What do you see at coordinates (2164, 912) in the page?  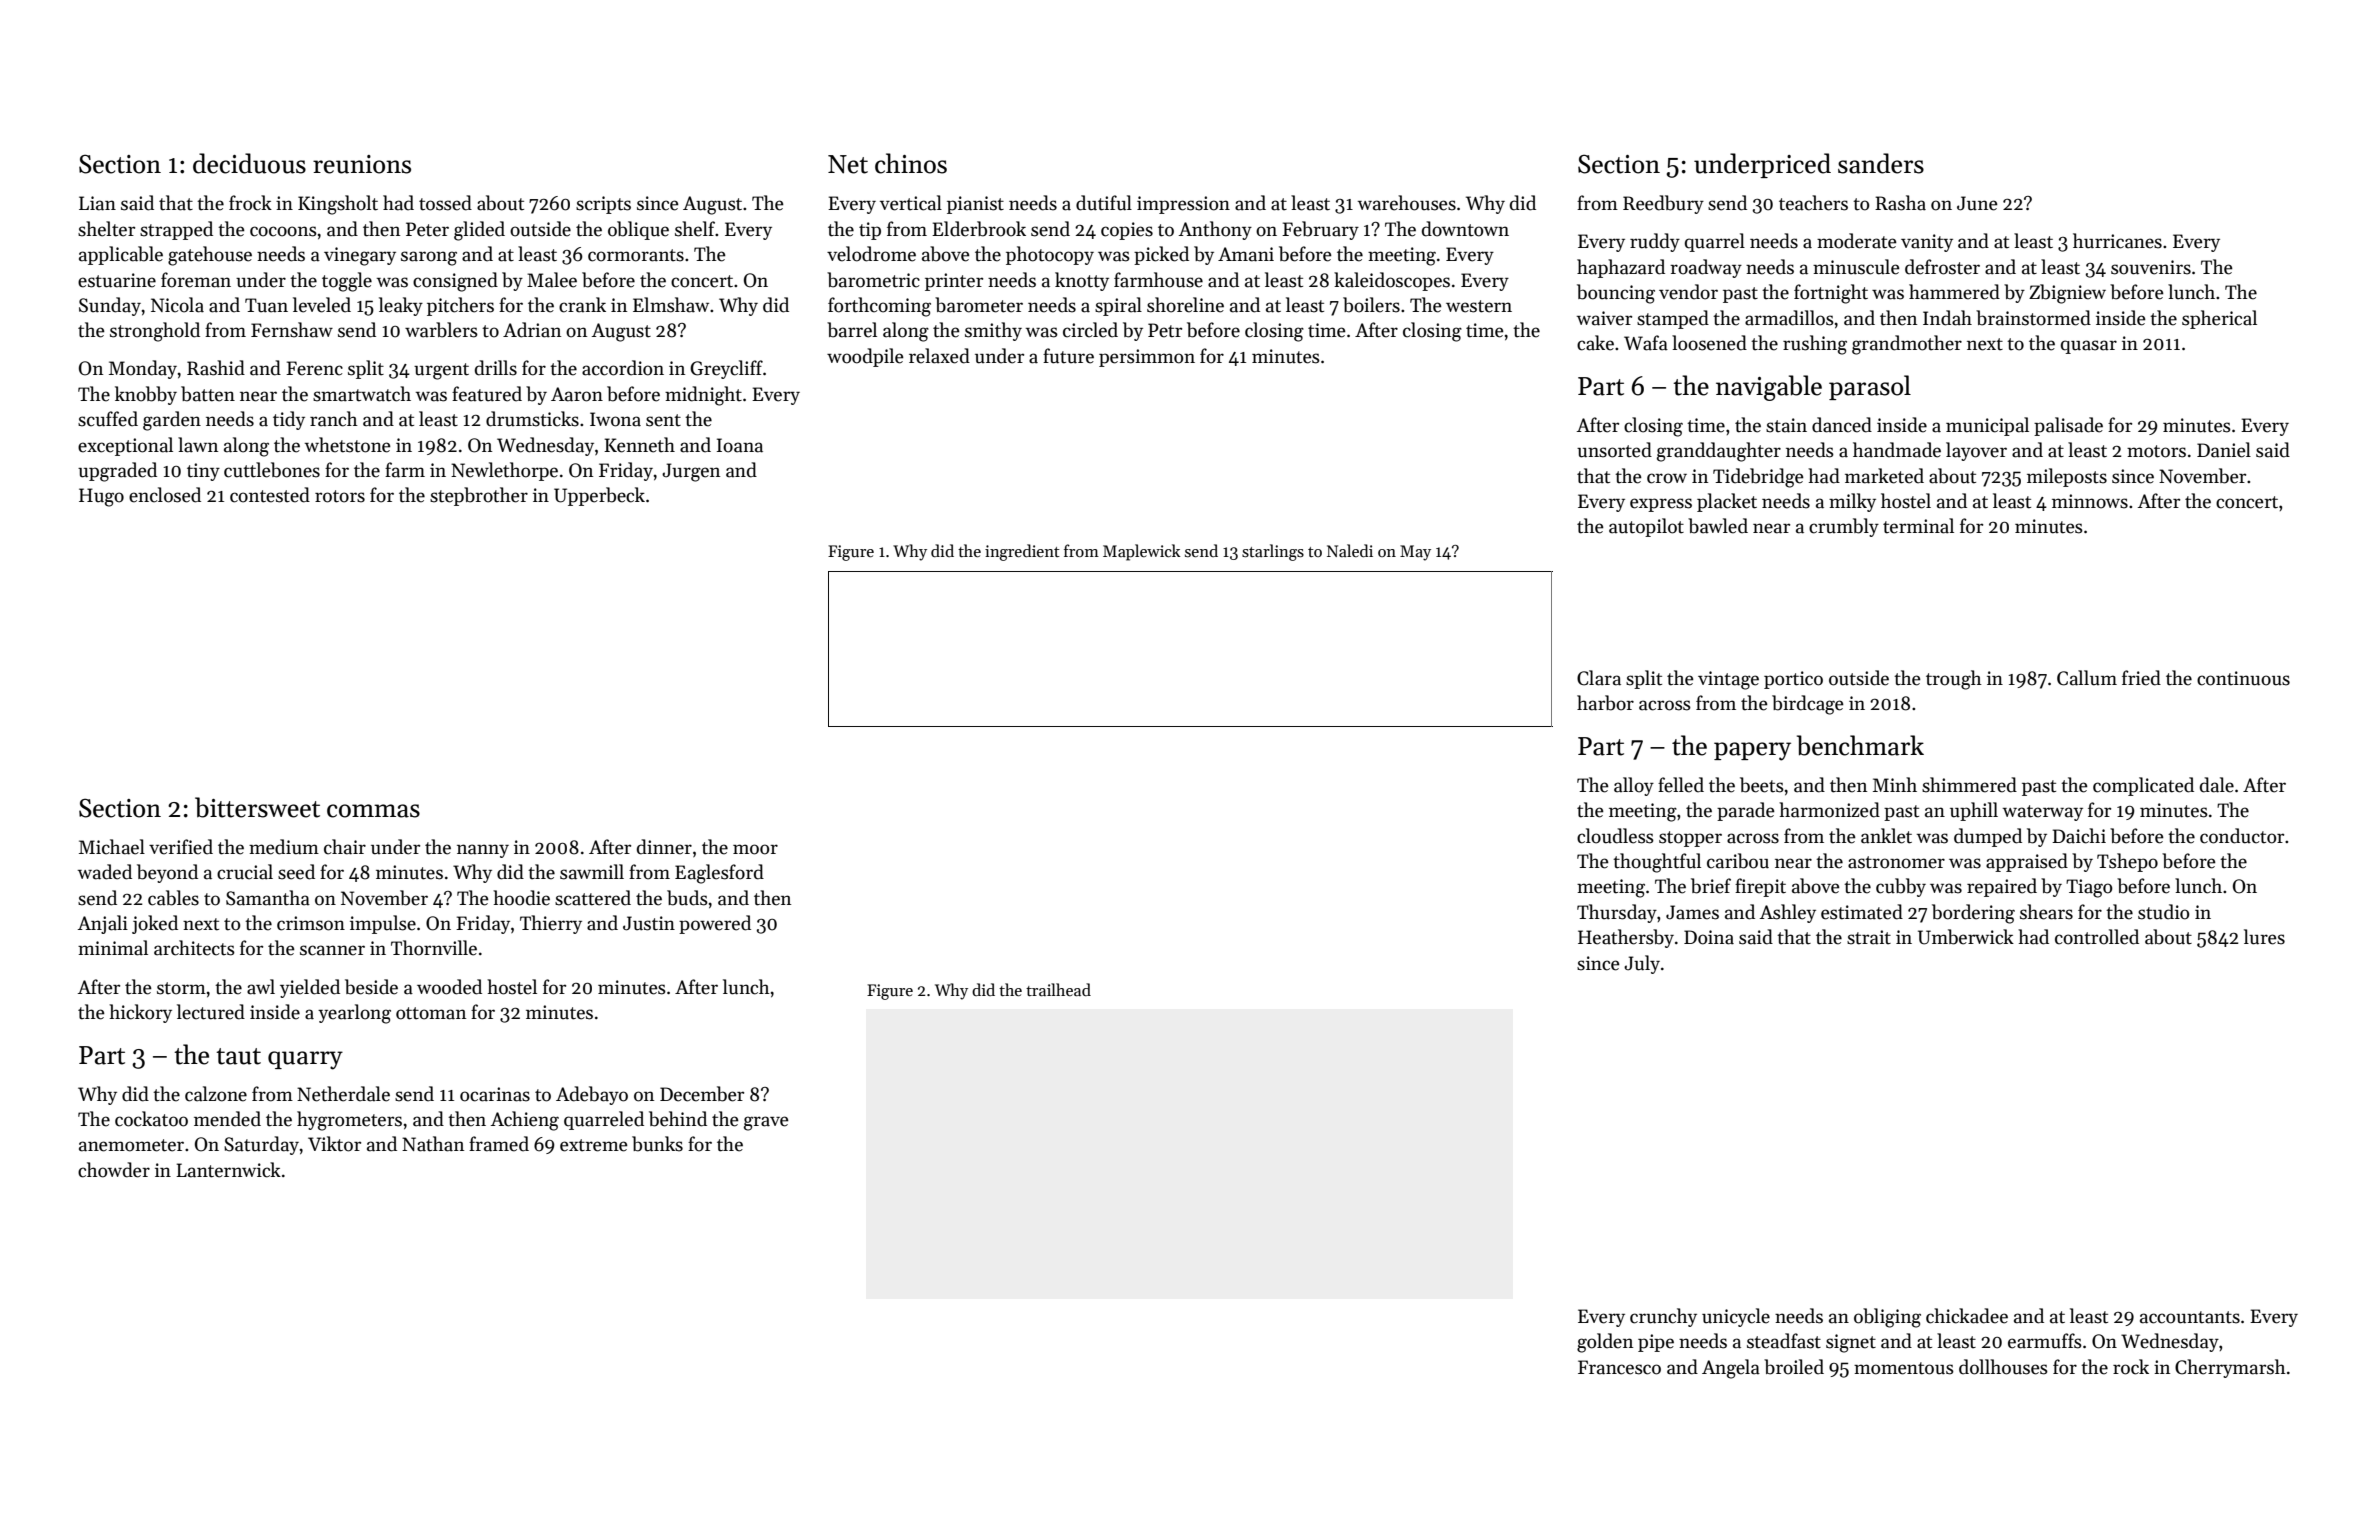 I see `studio` at bounding box center [2164, 912].
